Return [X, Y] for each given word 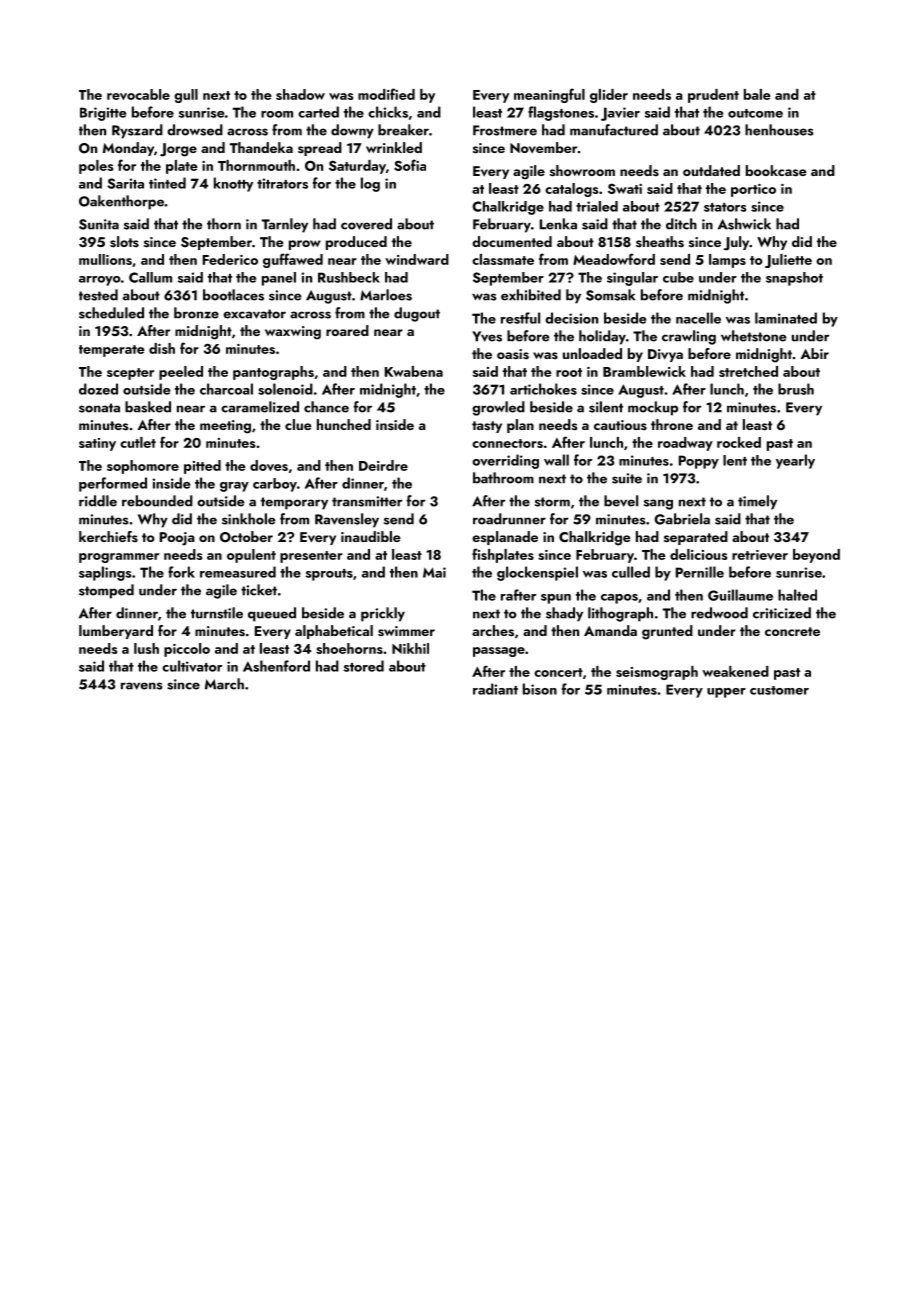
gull [186, 96]
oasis [513, 354]
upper [726, 693]
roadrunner [509, 519]
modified [386, 94]
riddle [98, 501]
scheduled [111, 313]
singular [632, 279]
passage [499, 652]
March [224, 684]
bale [757, 94]
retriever [760, 555]
